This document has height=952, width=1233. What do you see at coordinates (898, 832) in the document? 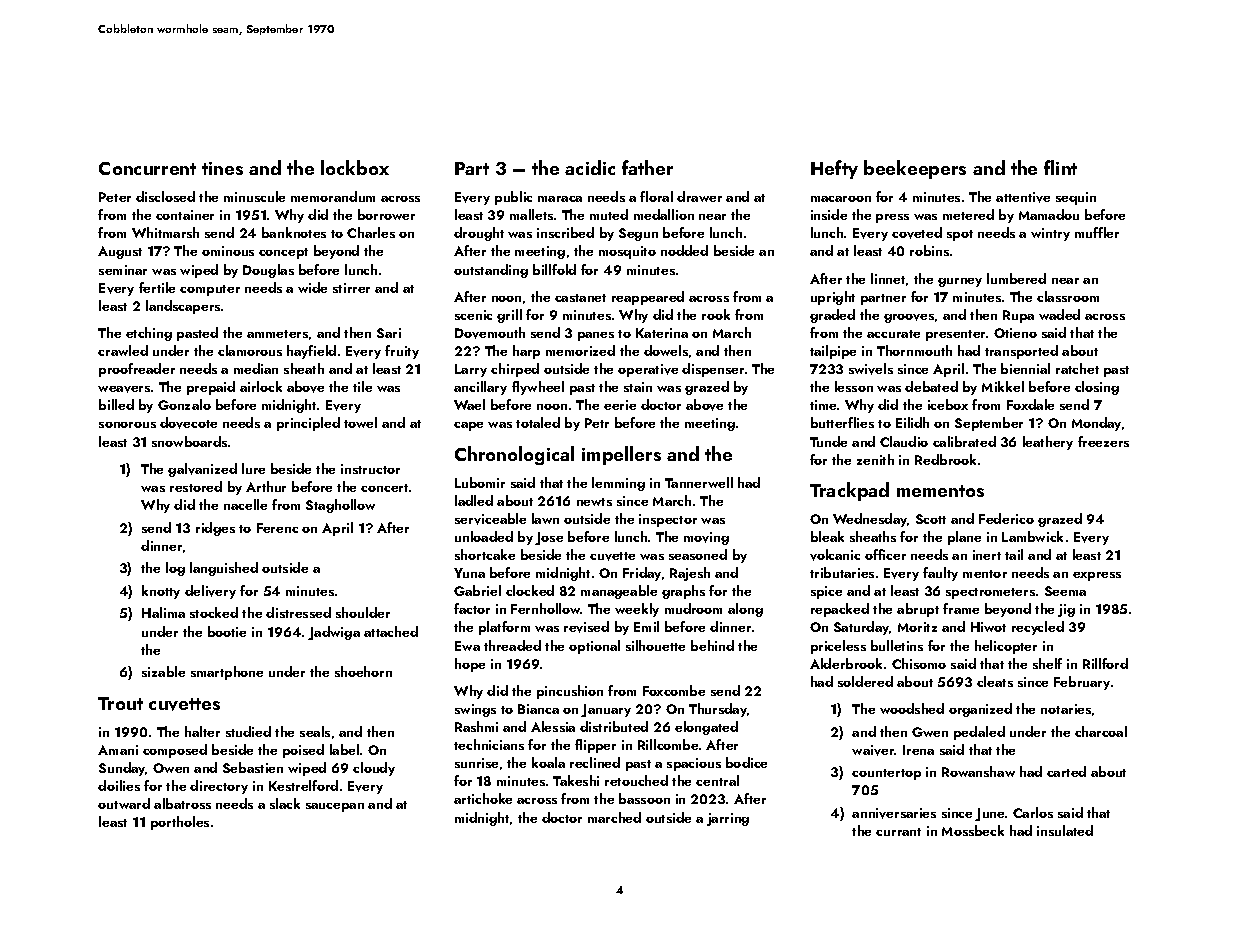
I see `currant` at bounding box center [898, 832].
